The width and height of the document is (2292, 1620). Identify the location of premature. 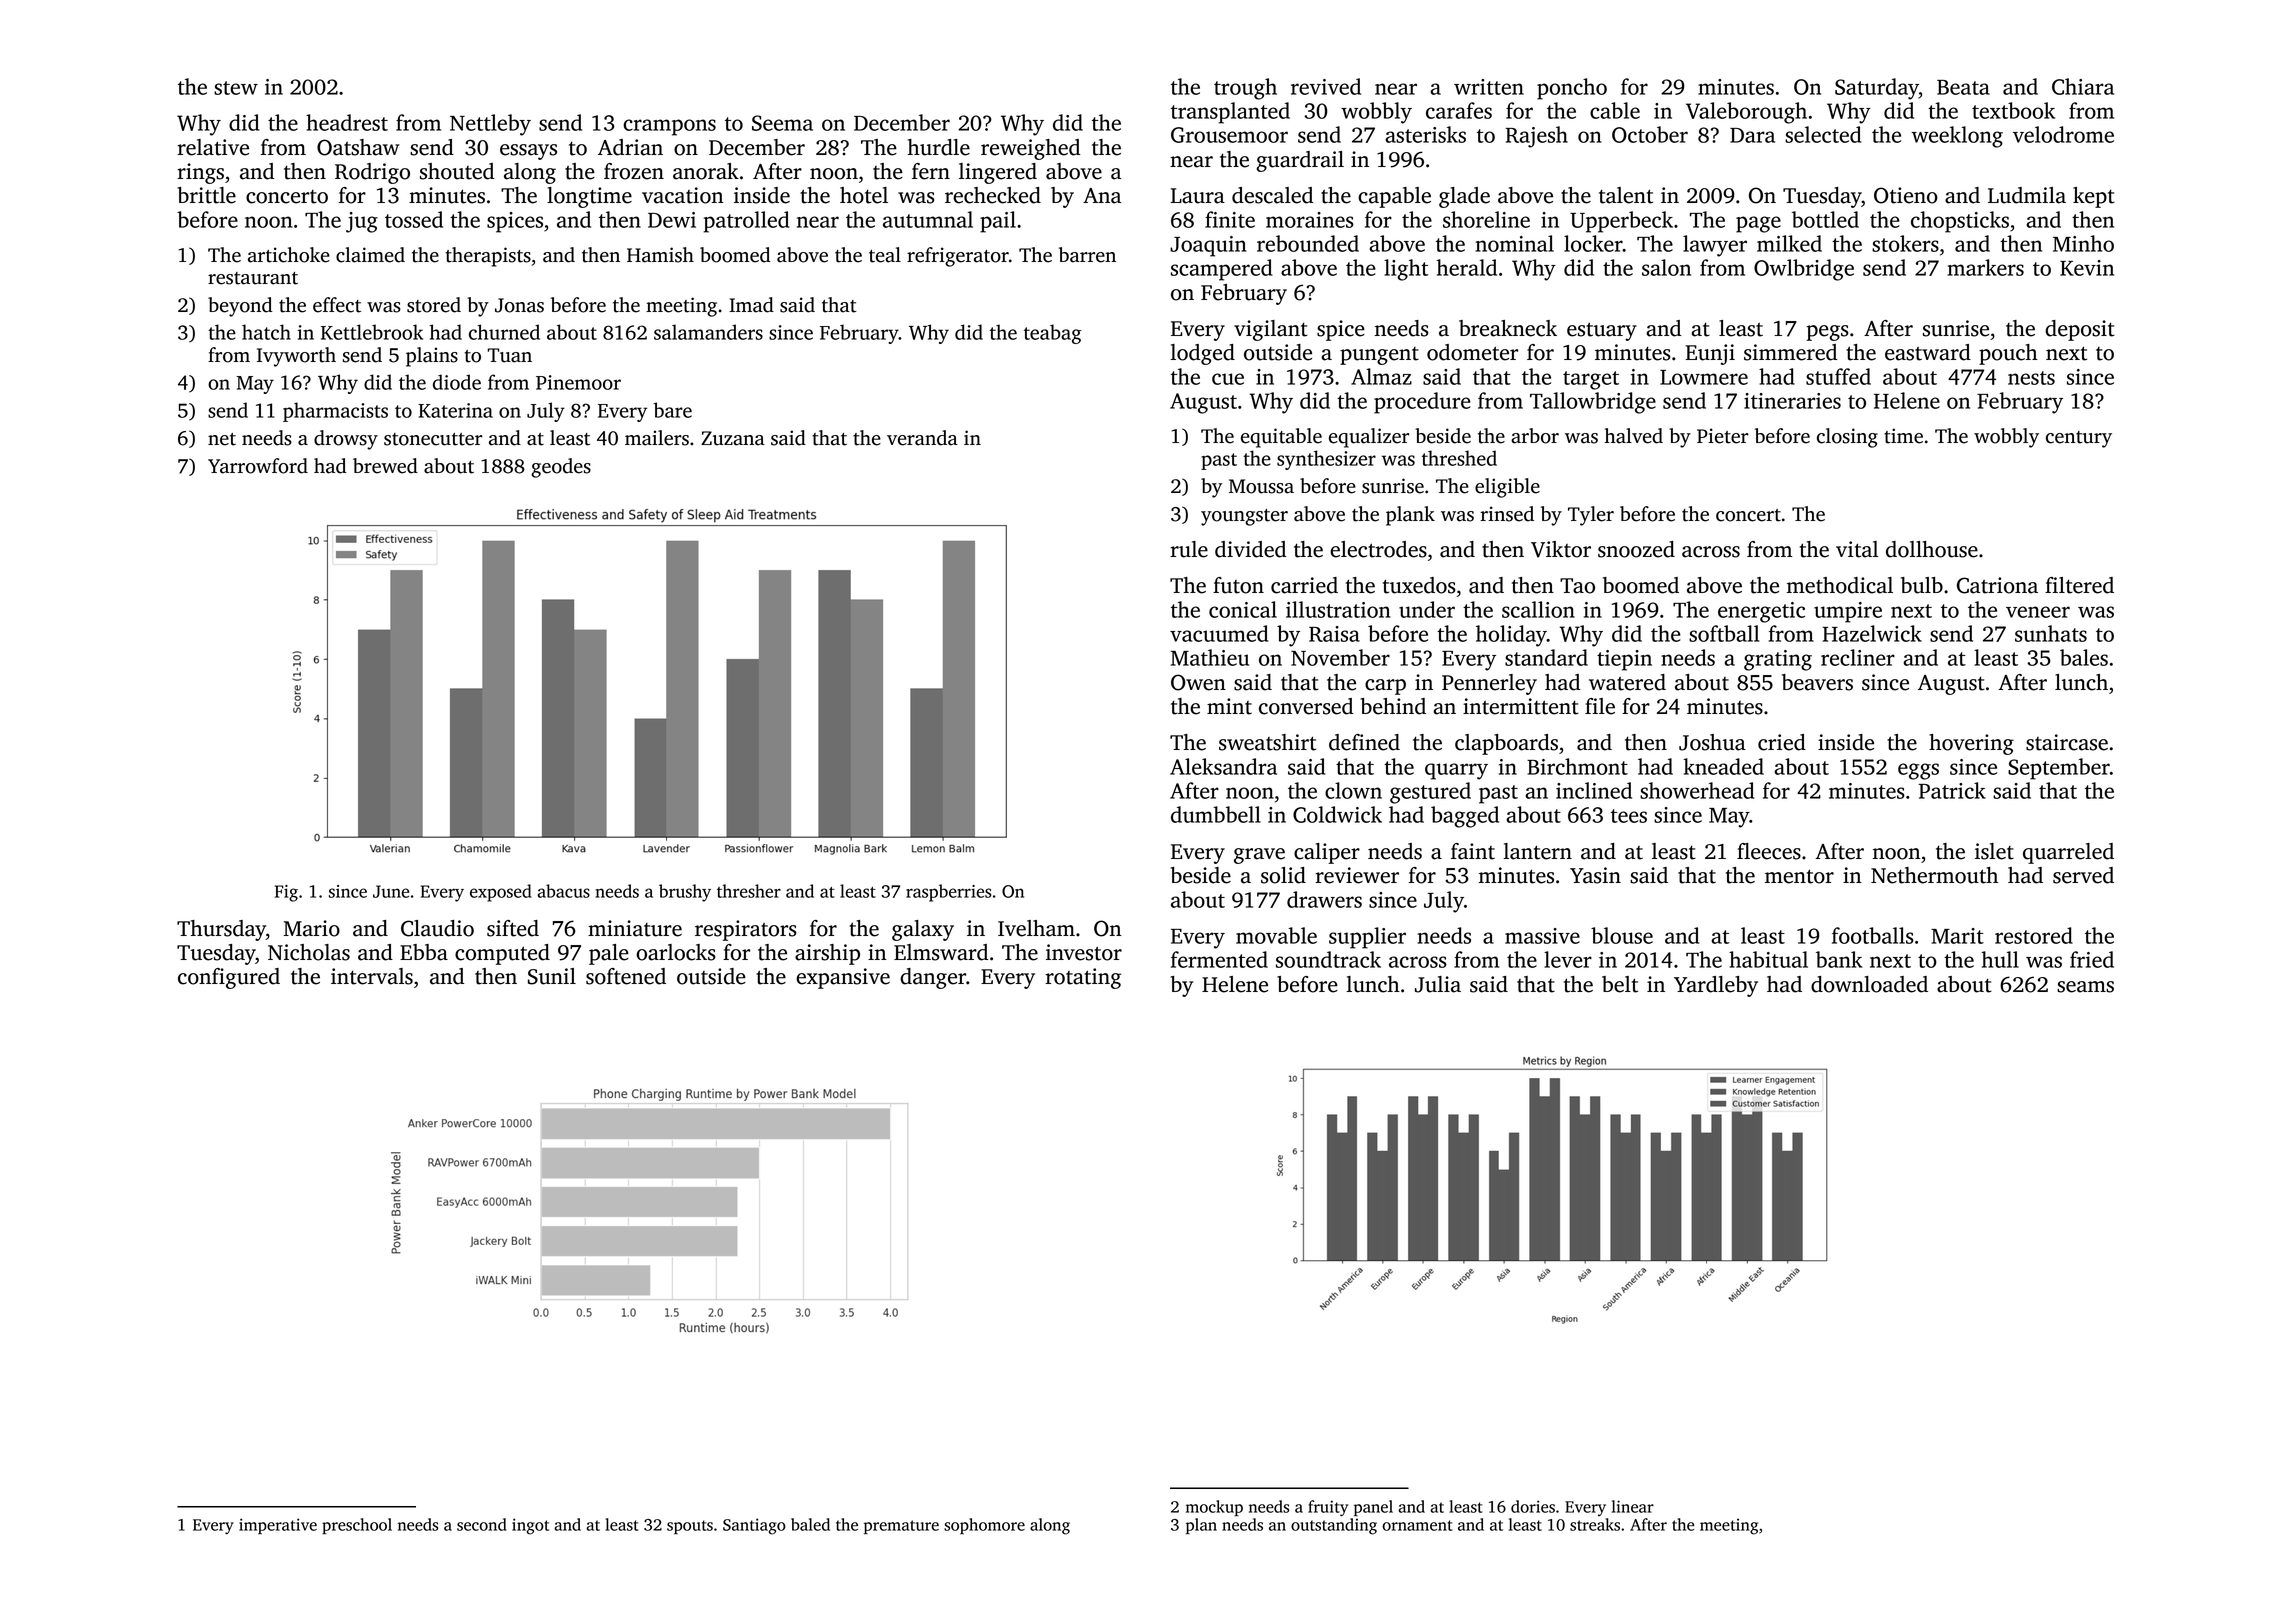
(901, 1527).
